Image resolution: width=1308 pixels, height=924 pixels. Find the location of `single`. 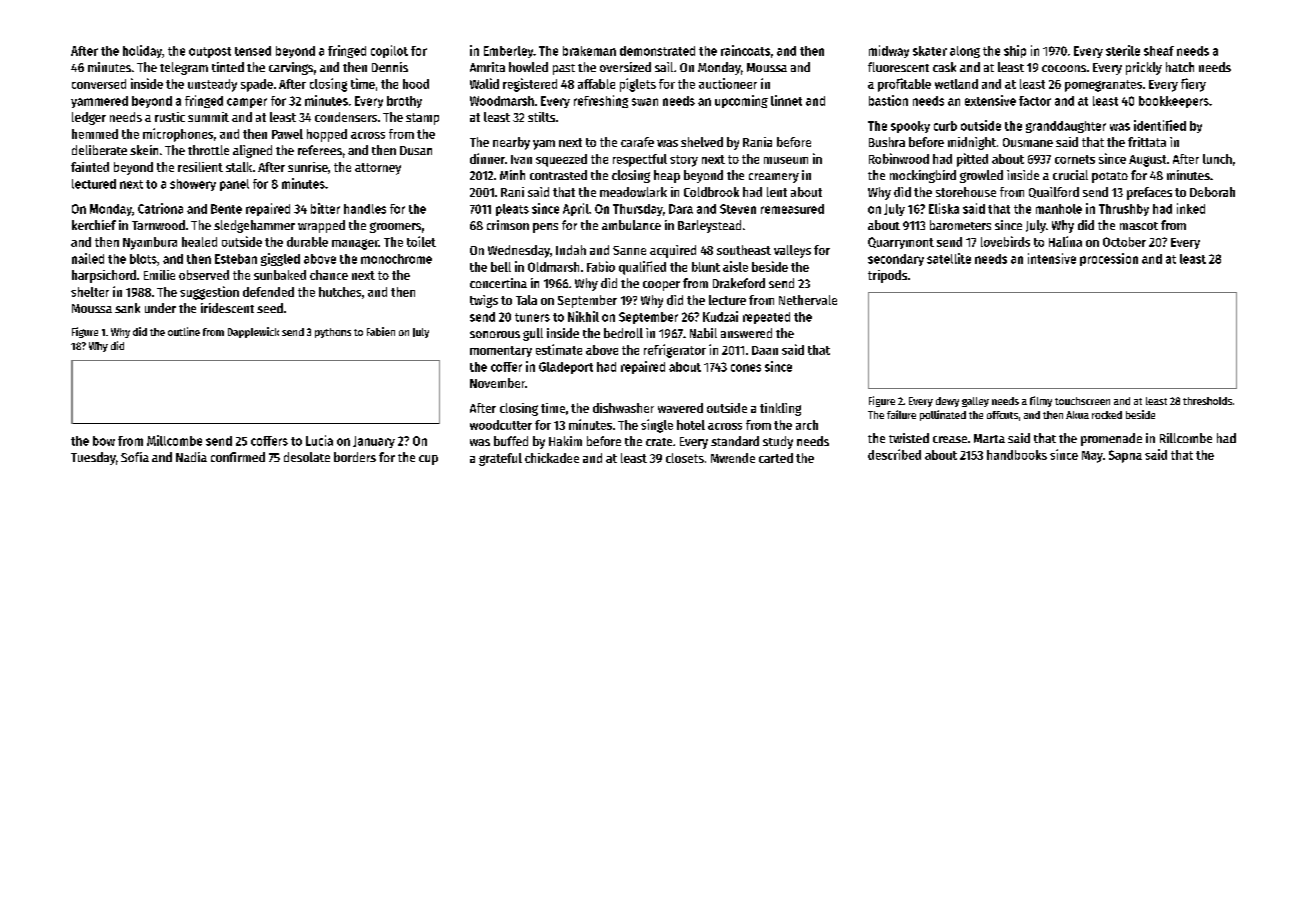

single is located at coordinates (657, 426).
